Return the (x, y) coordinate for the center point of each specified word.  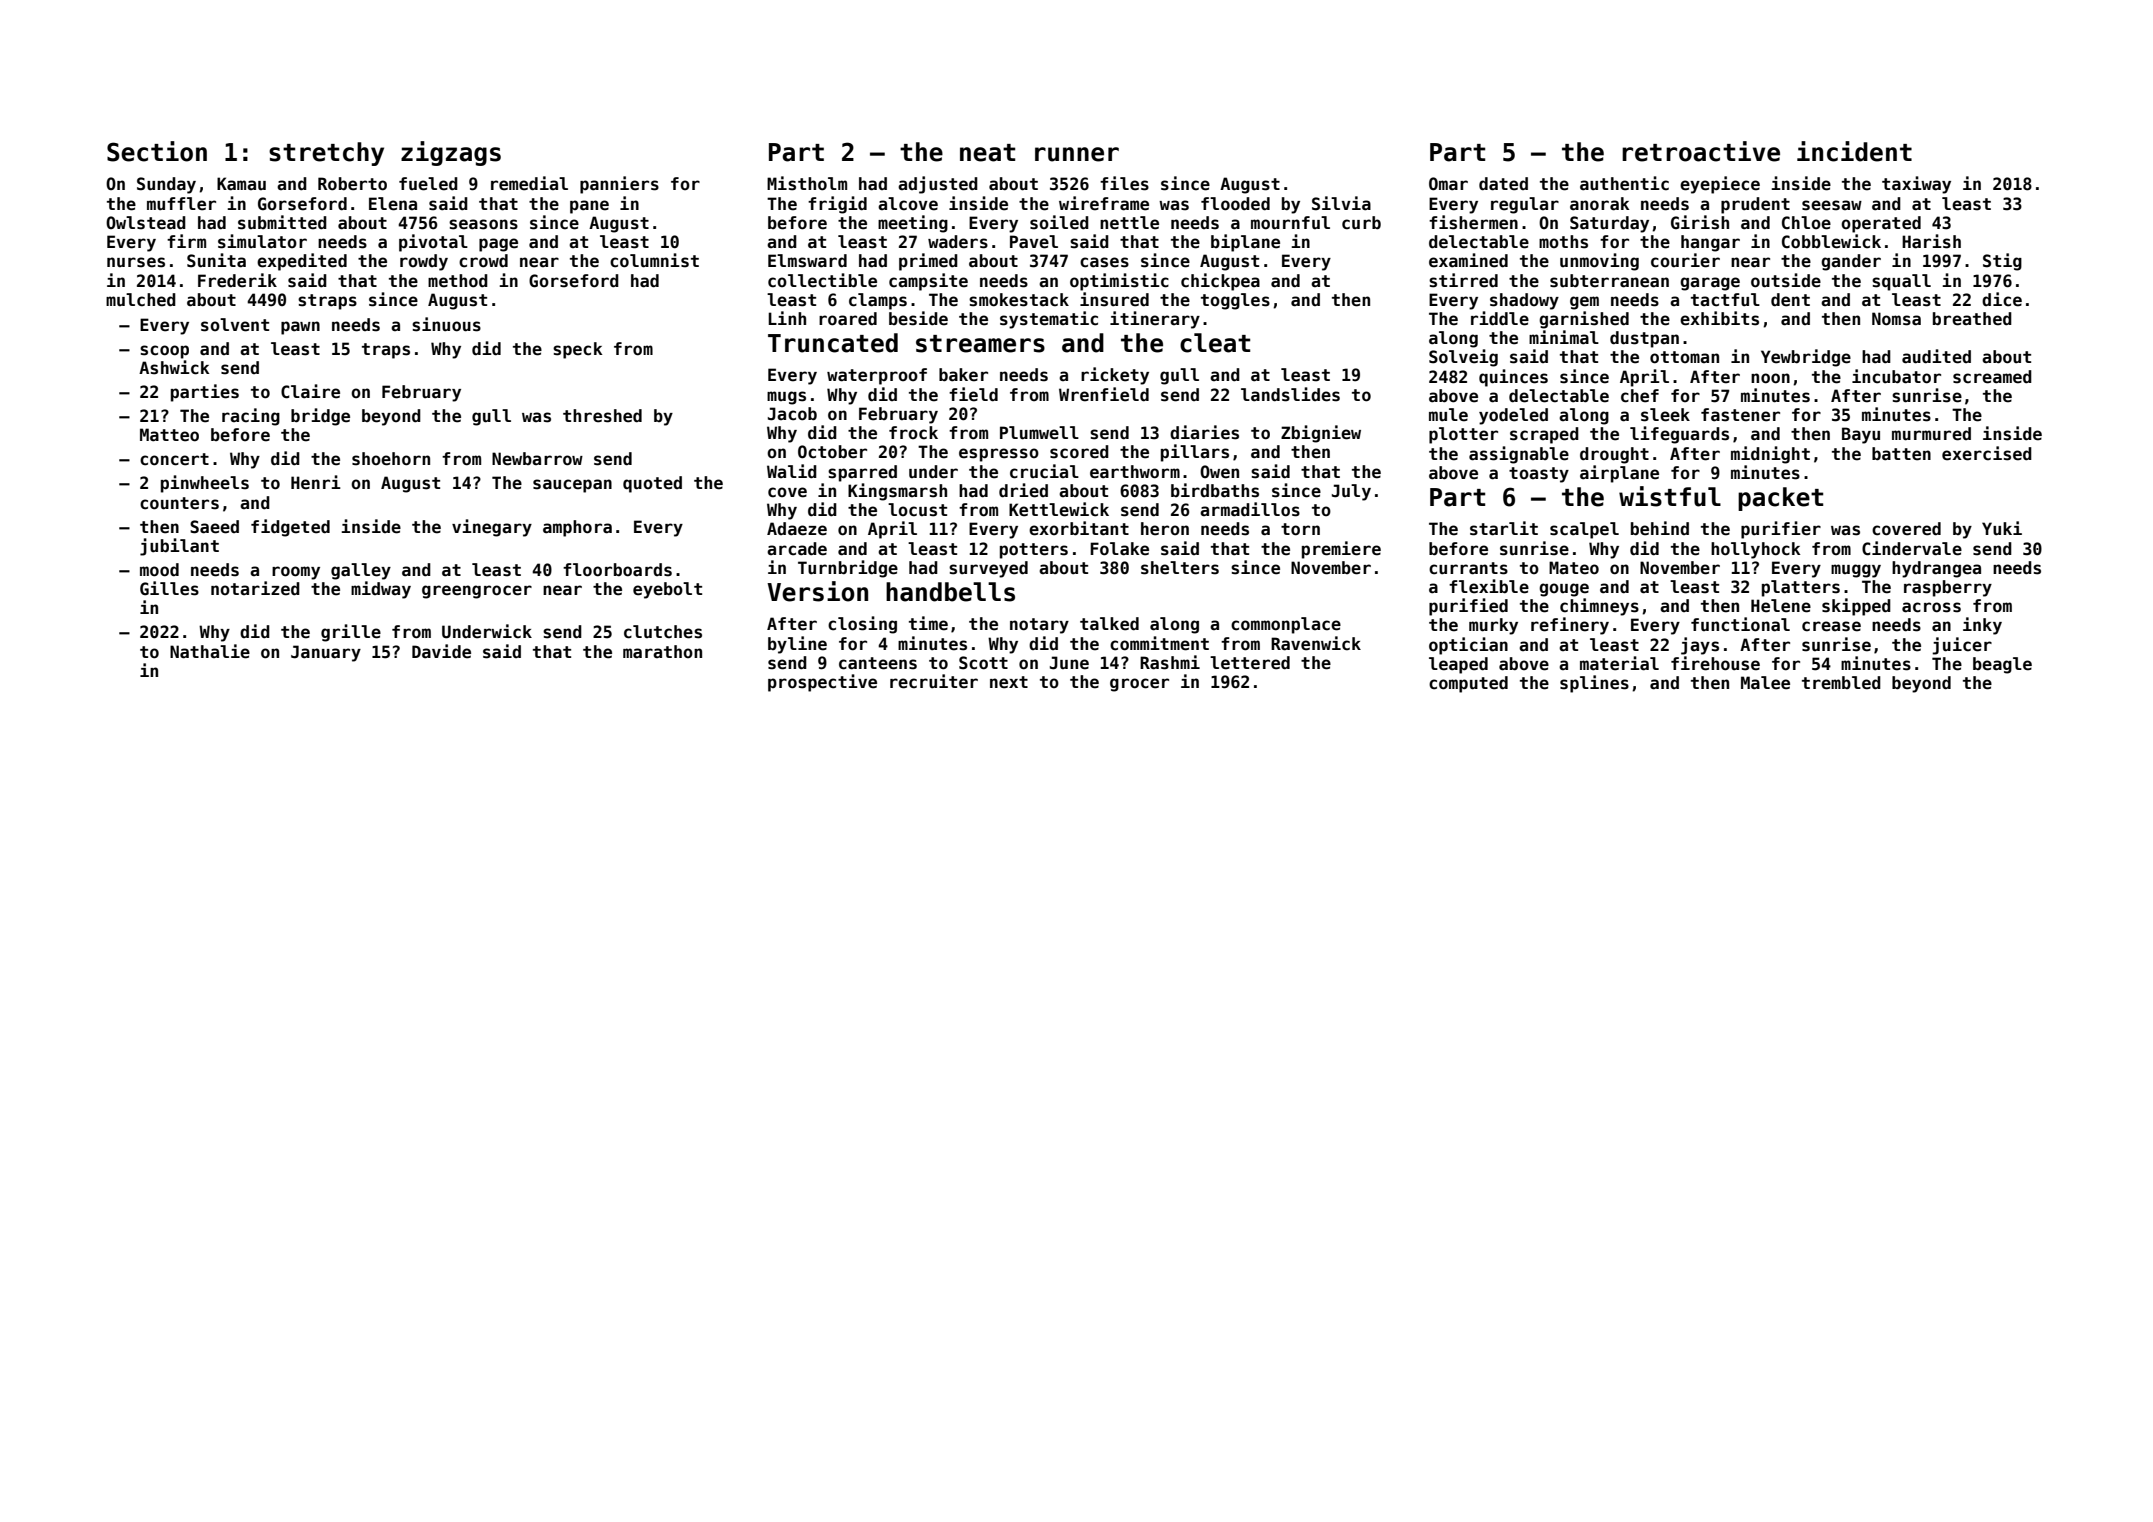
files (1124, 183)
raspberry (1948, 588)
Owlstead (146, 223)
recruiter (934, 681)
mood (159, 570)
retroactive (1701, 151)
